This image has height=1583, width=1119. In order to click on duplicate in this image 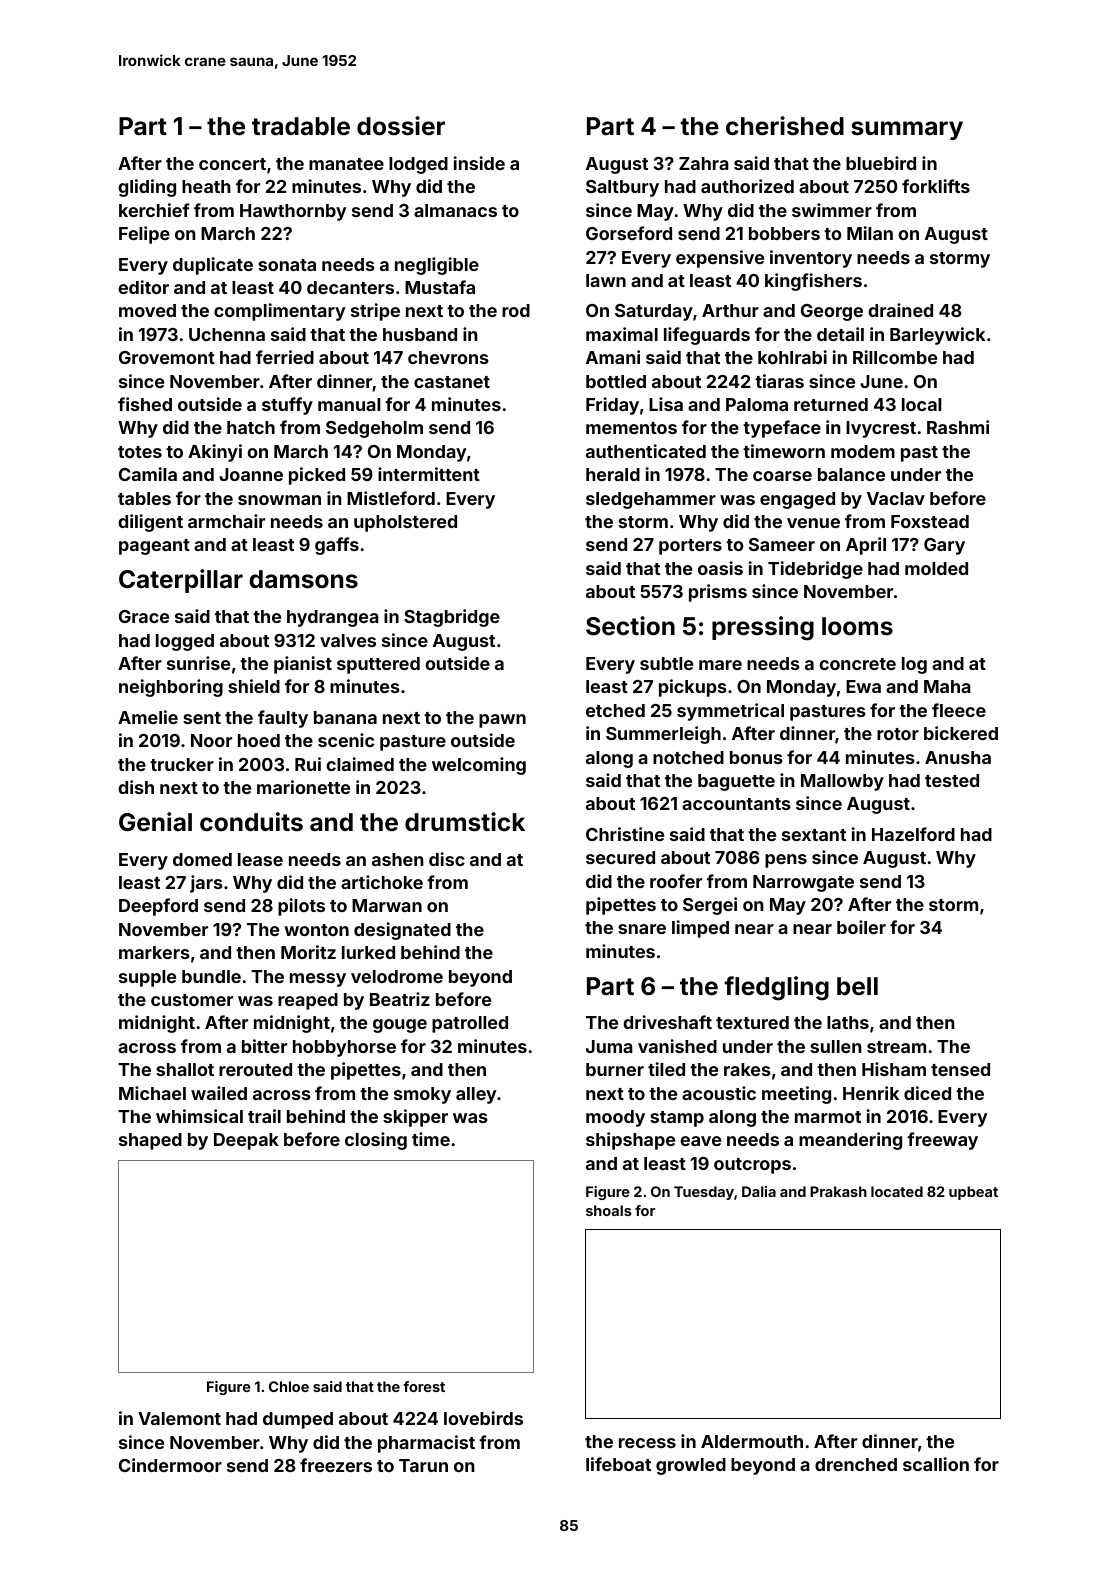, I will do `click(213, 266)`.
